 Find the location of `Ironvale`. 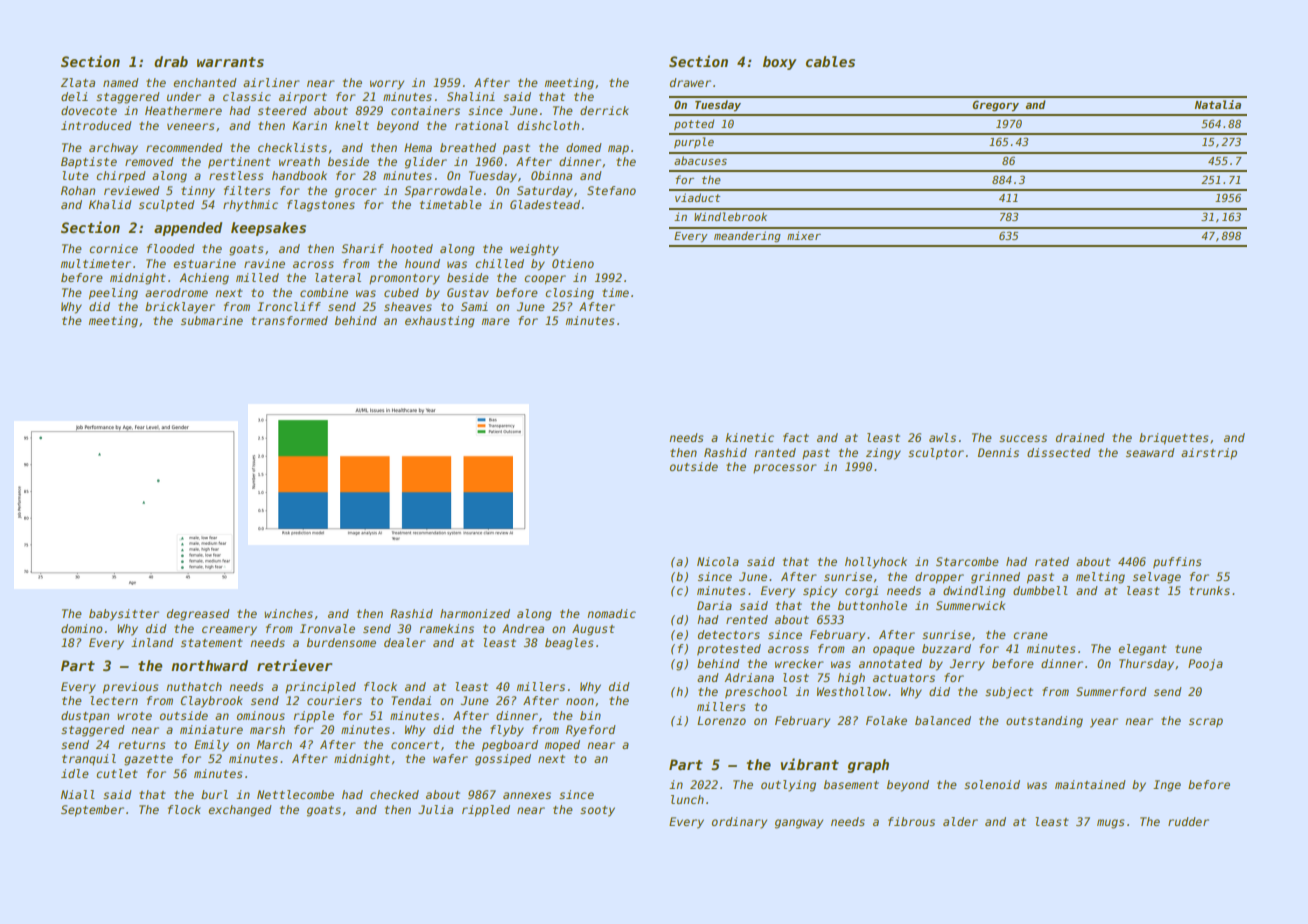

Ironvale is located at coordinates (327, 628).
